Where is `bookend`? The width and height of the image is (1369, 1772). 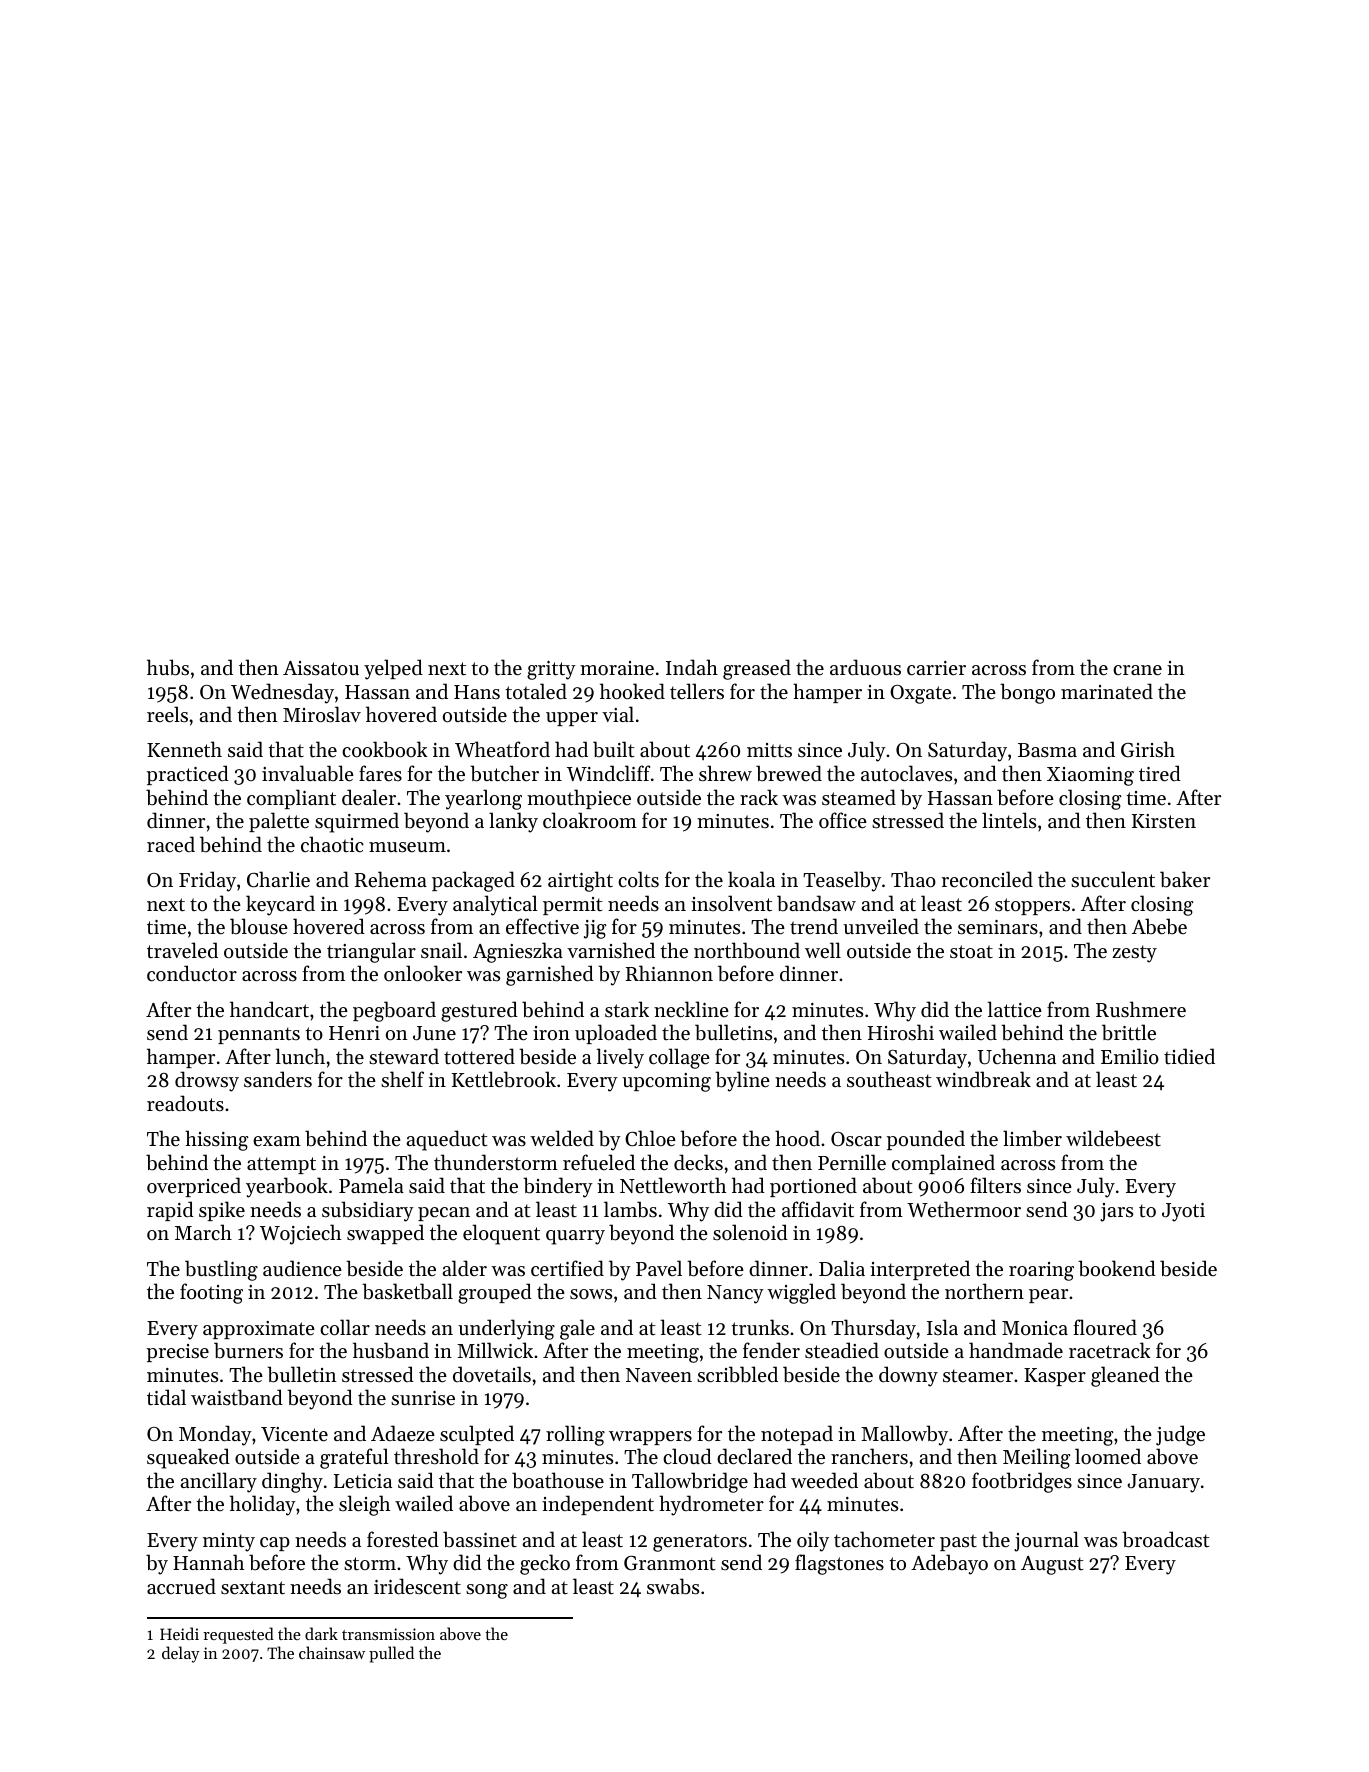
bookend is located at coordinates (1117, 1268).
